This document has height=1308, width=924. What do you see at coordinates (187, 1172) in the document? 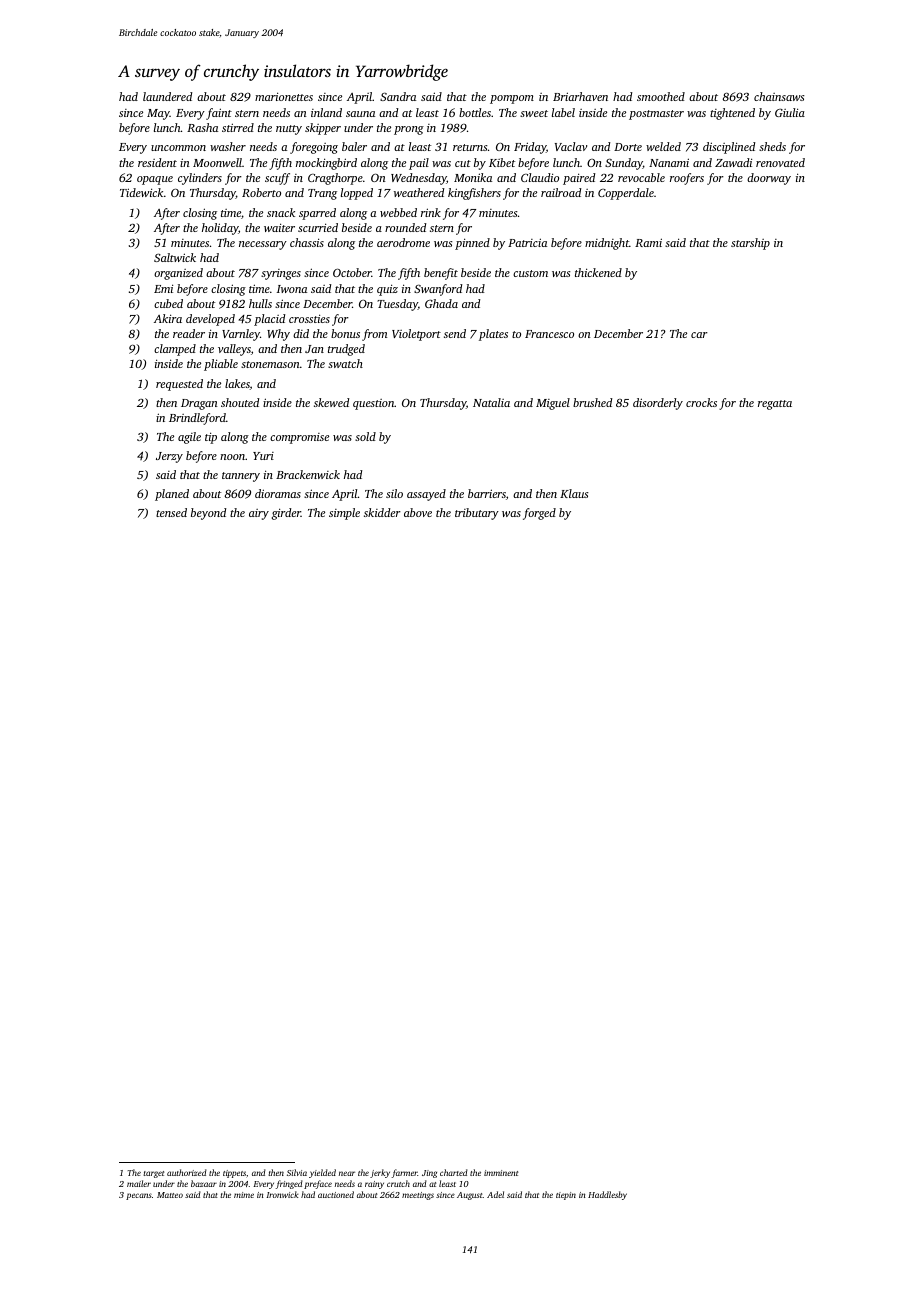
I see `authorized` at bounding box center [187, 1172].
